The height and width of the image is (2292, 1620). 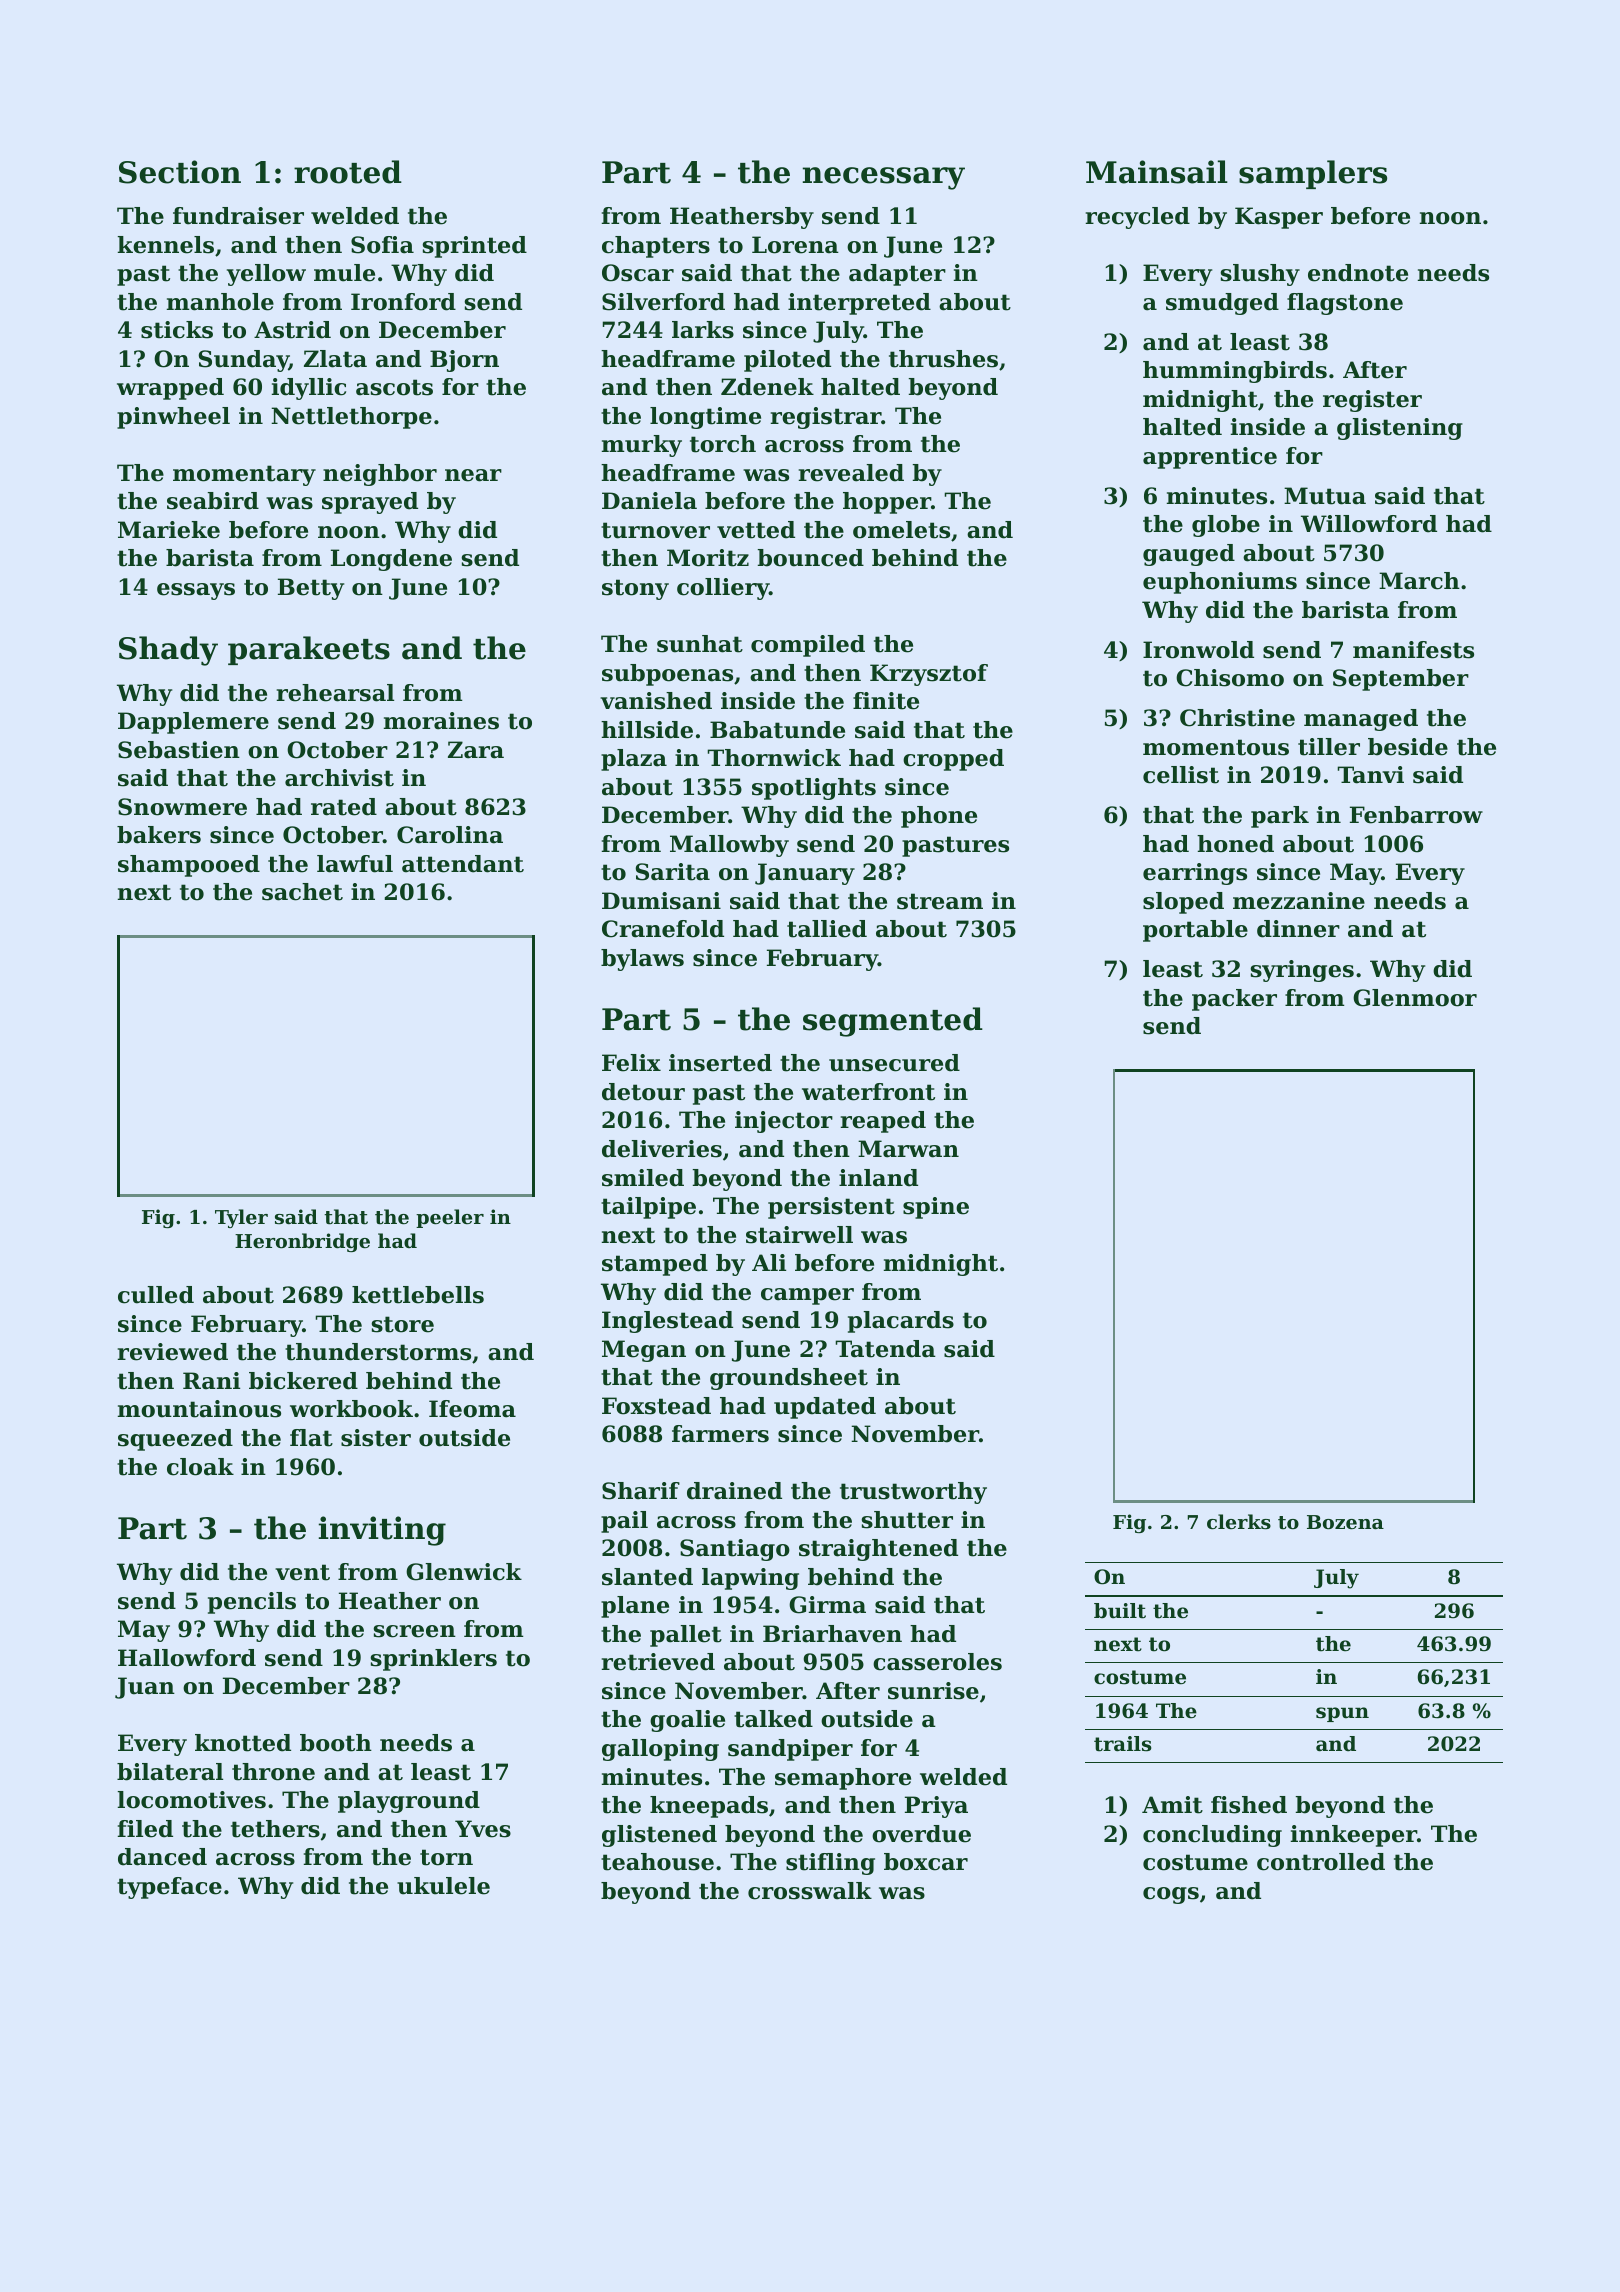 I want to click on playground, so click(x=409, y=1802).
